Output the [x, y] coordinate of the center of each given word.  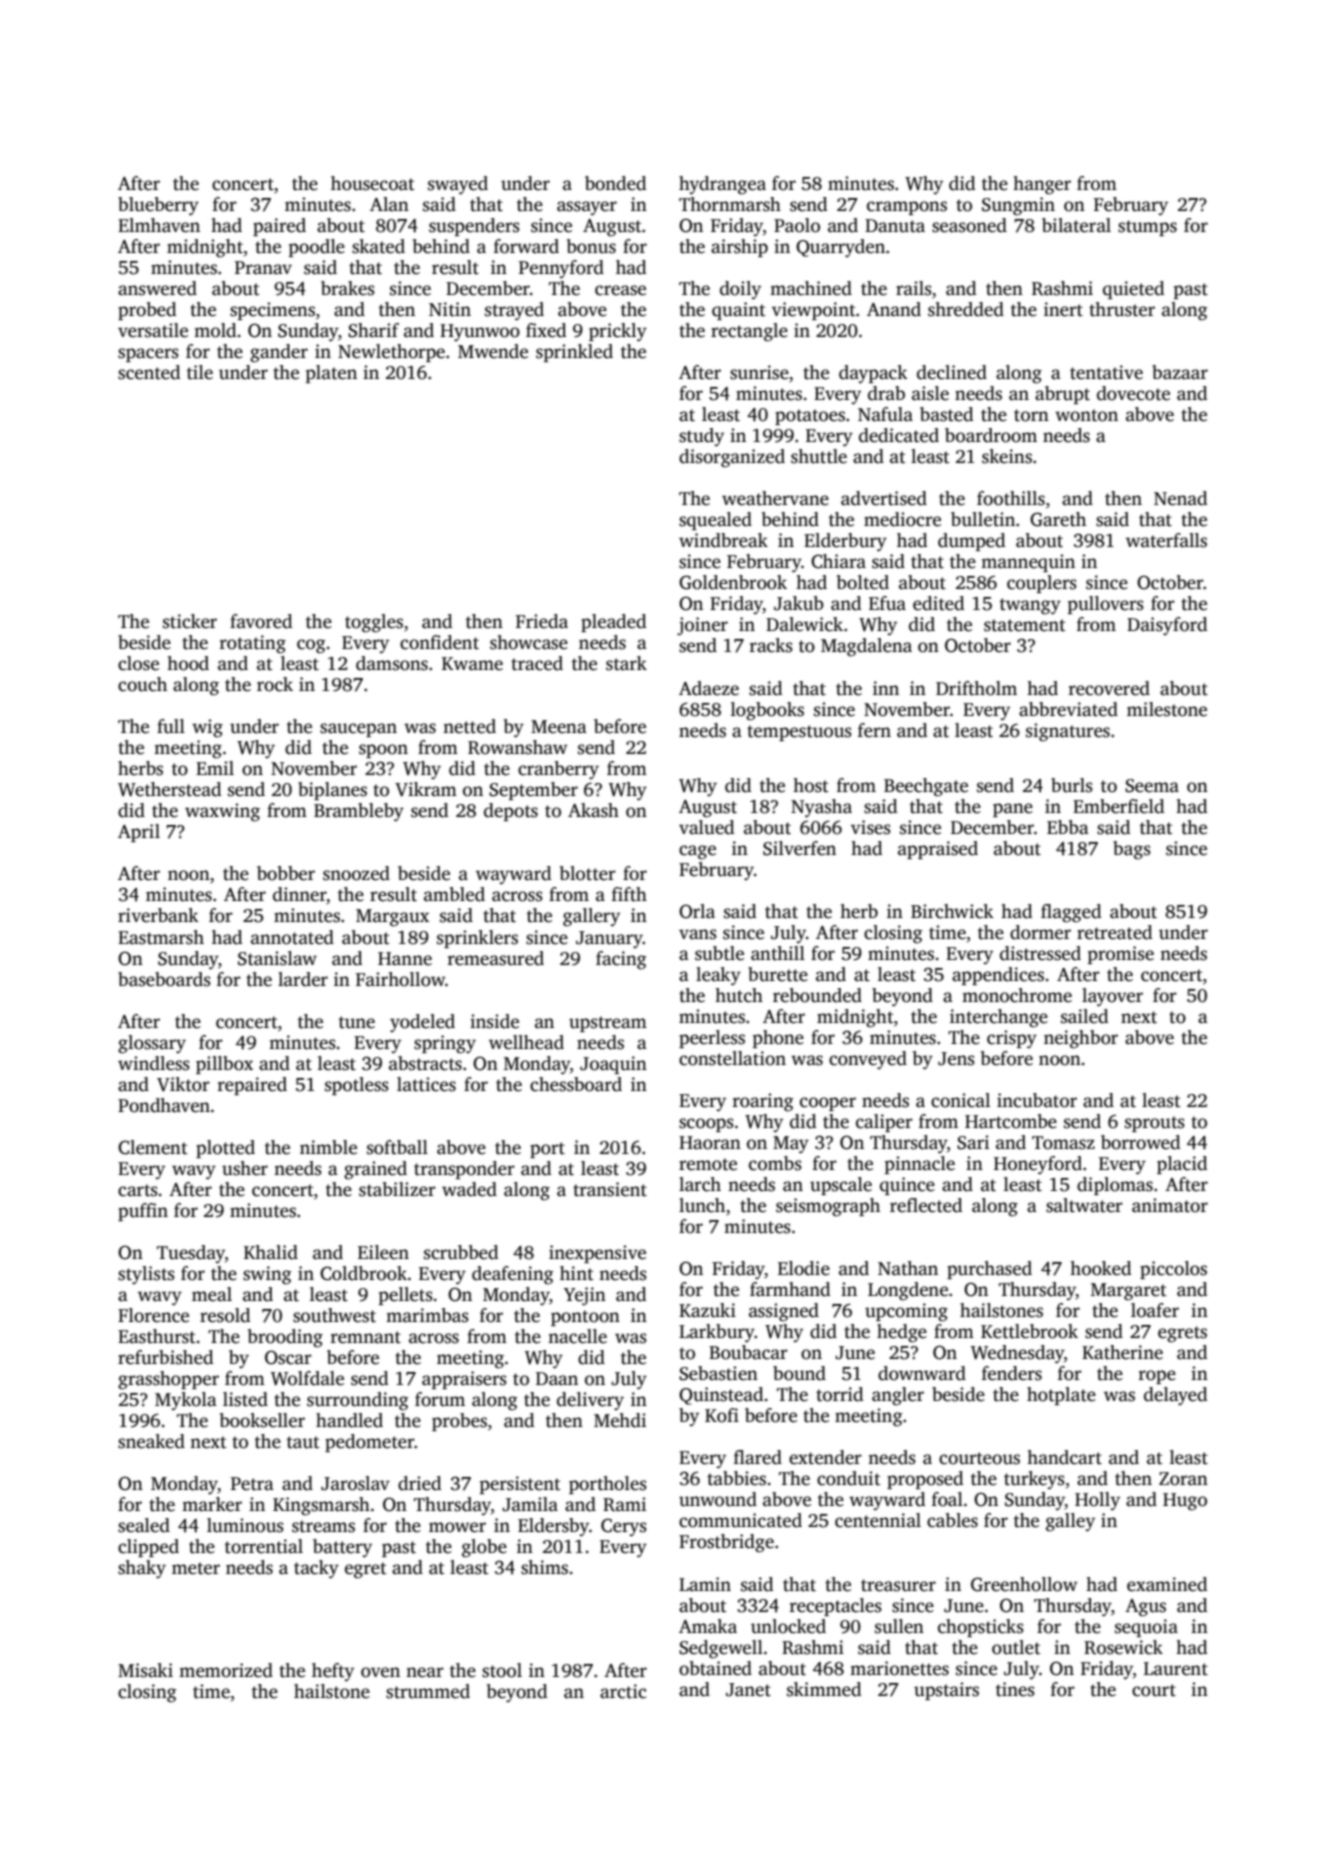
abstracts [425, 1063]
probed [147, 311]
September [533, 791]
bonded [615, 183]
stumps [1147, 228]
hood [188, 663]
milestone [1167, 709]
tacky [316, 1569]
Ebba [1068, 827]
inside [494, 1021]
